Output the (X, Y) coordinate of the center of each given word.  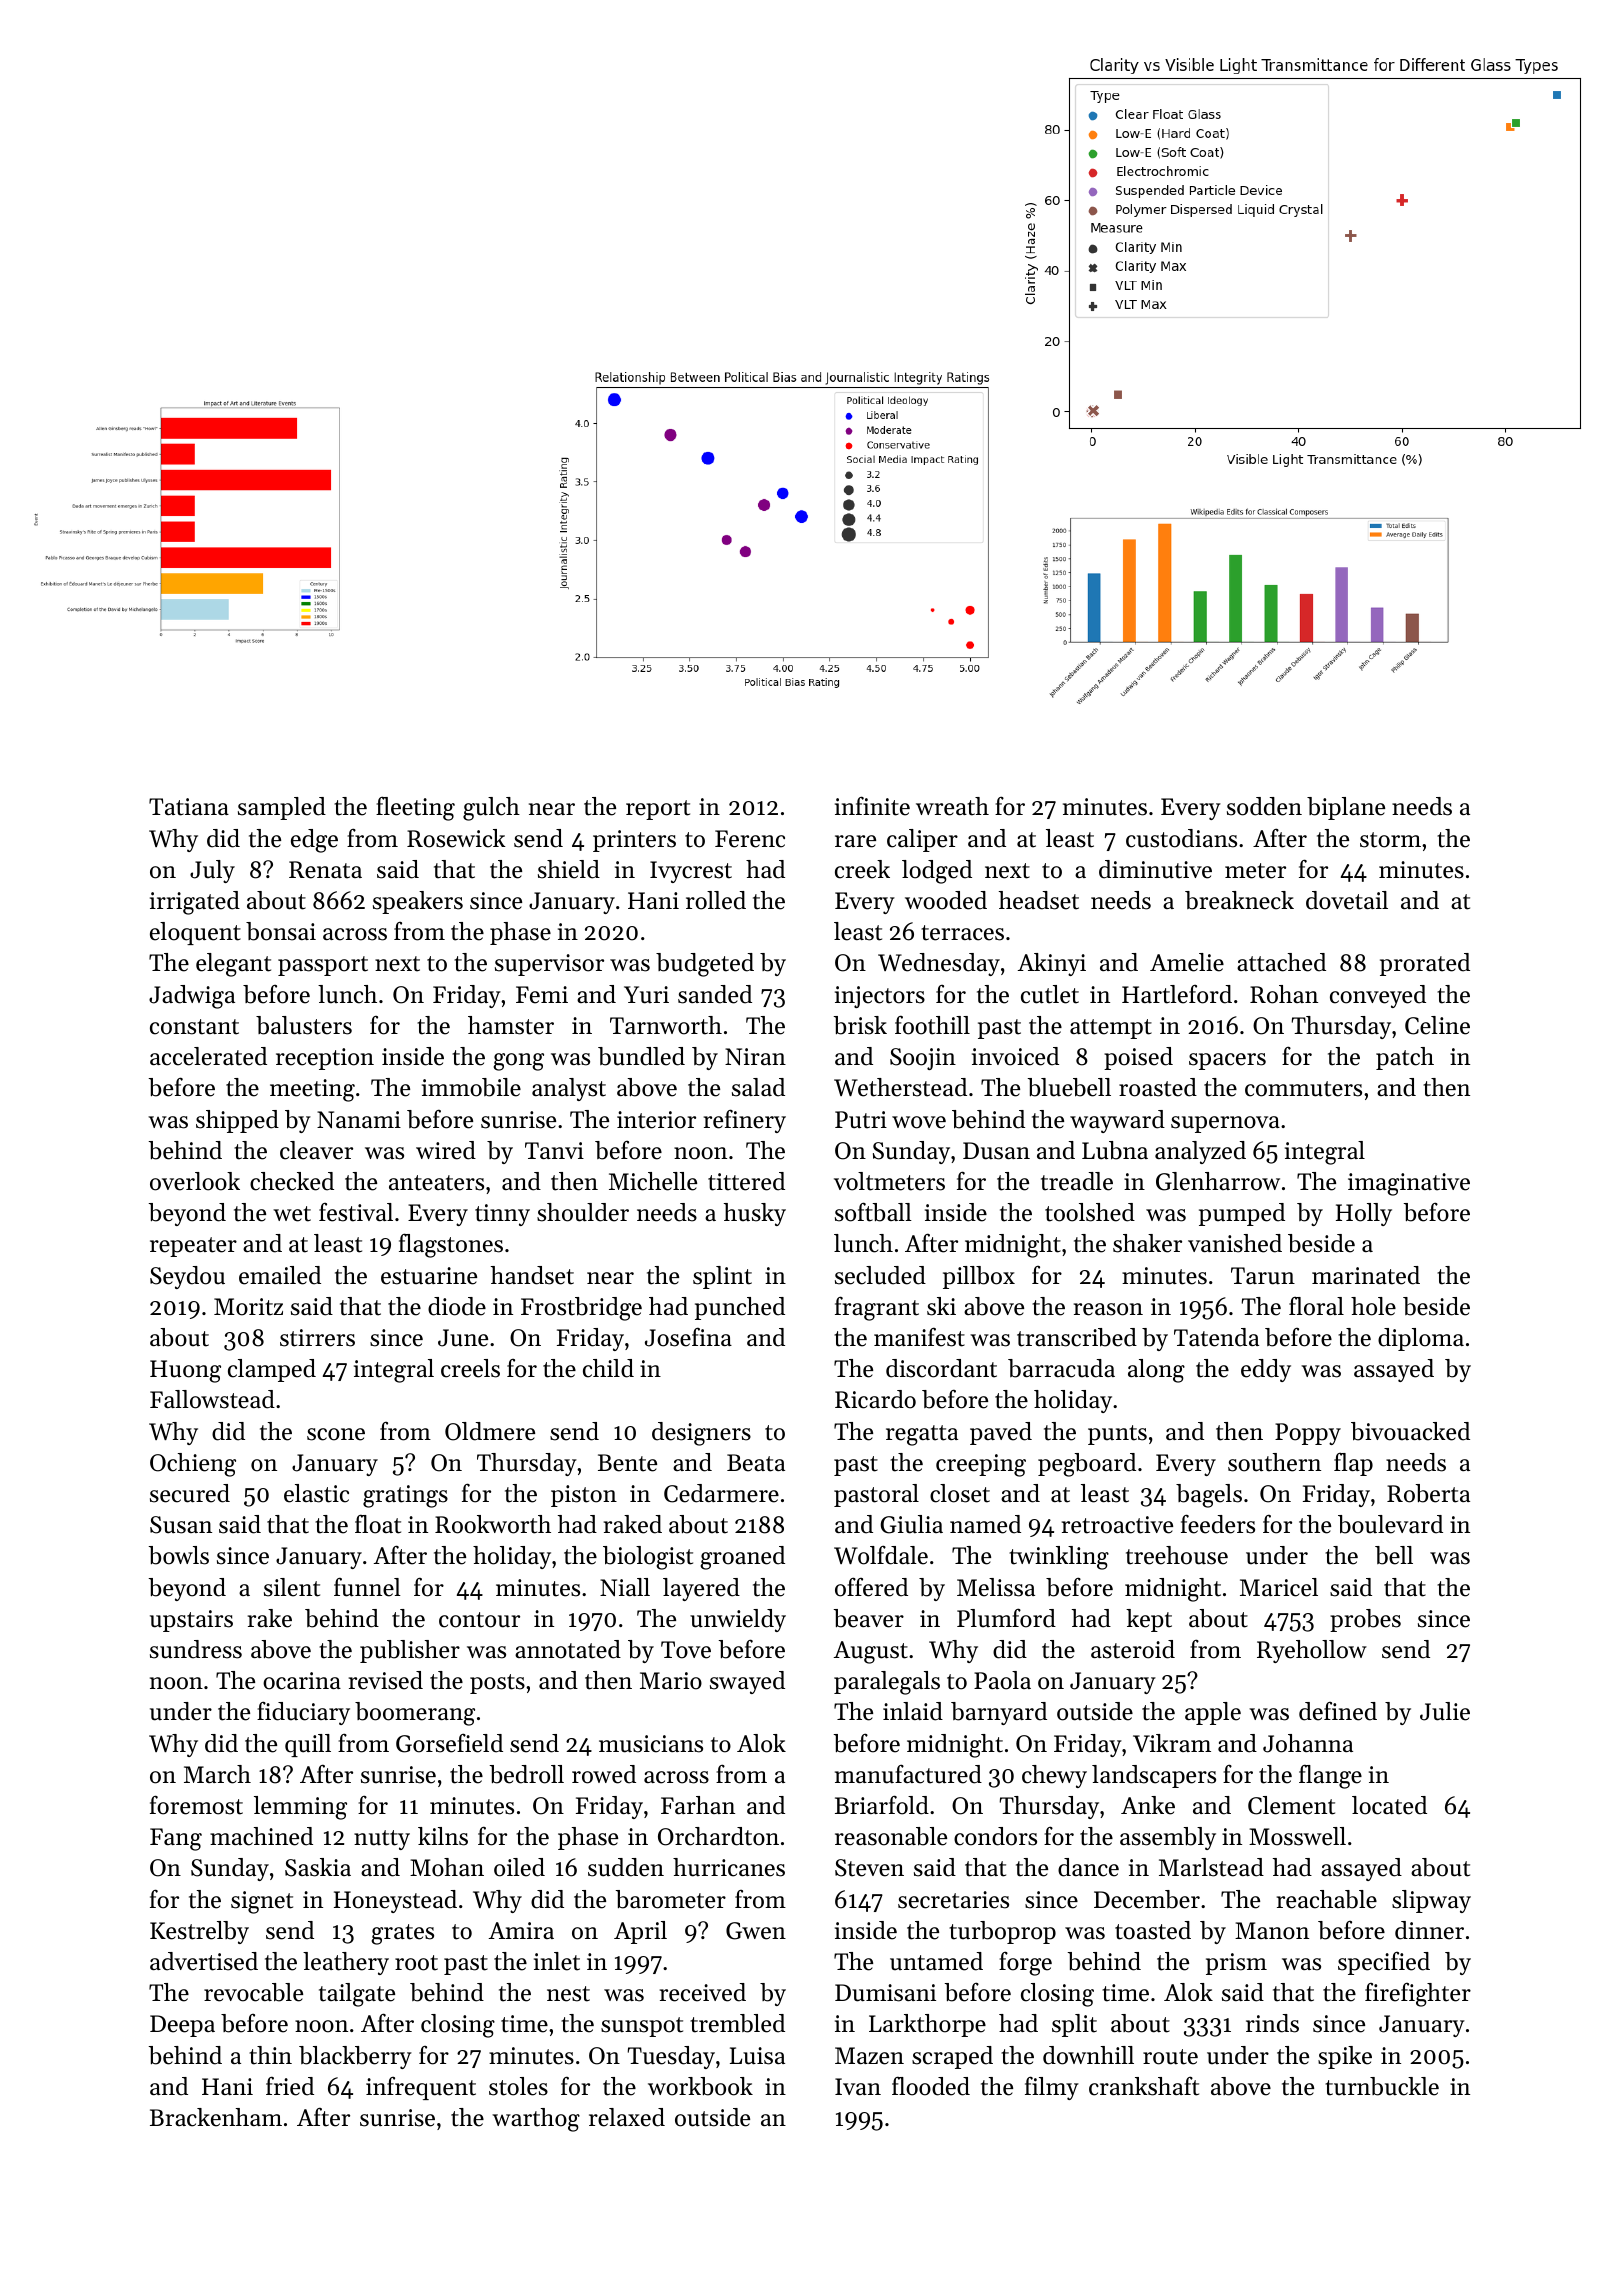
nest (568, 1994)
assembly (1168, 1838)
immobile (471, 1087)
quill (308, 1745)
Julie (1445, 1711)
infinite (872, 806)
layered (701, 1589)
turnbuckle (1382, 2086)
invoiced (1015, 1056)
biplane (1346, 808)
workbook (700, 2086)
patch (1405, 1058)
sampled (282, 808)
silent (292, 1587)
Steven (869, 1868)
